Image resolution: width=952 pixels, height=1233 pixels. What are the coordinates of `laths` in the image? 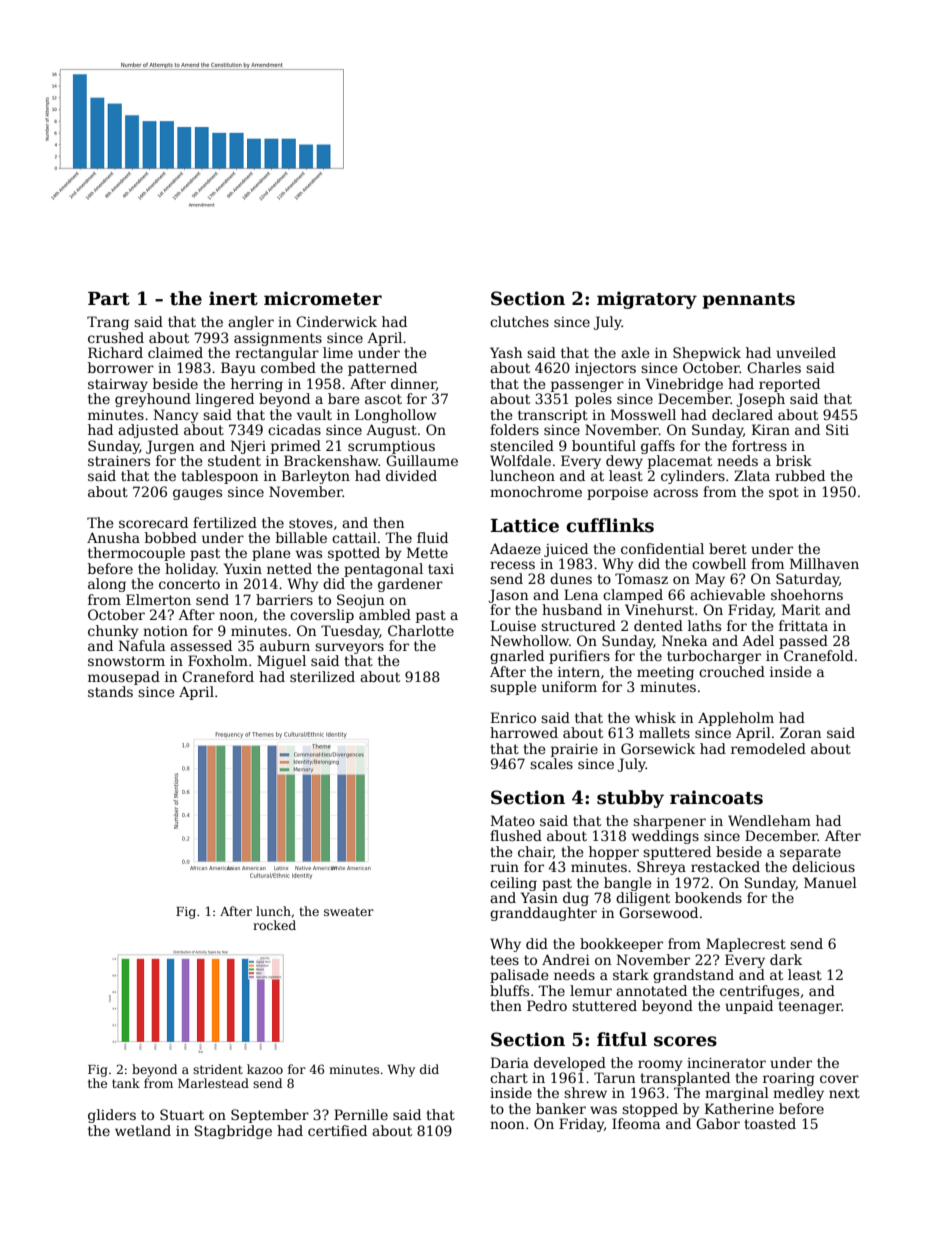 It's located at (704, 625).
